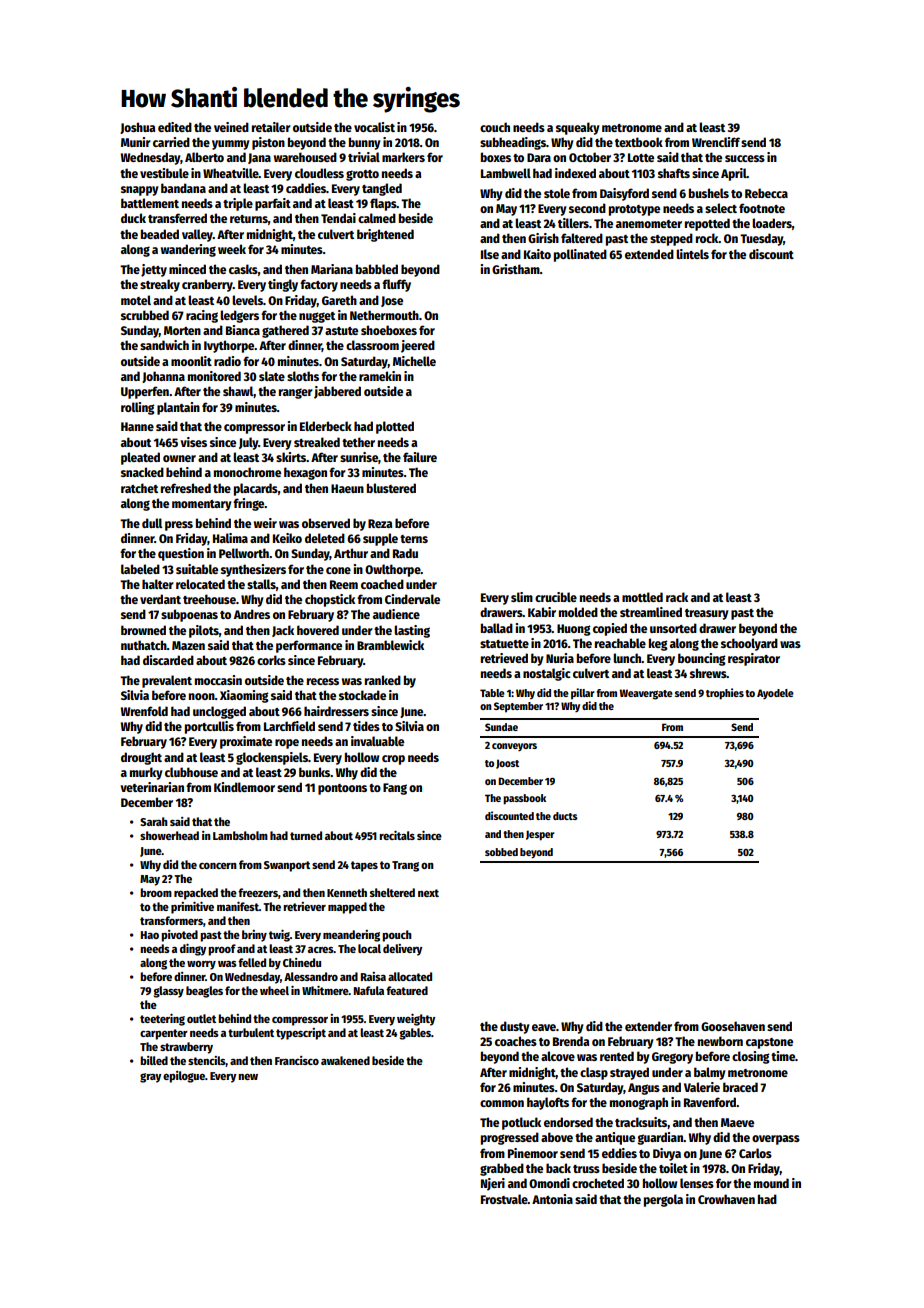 Image resolution: width=924 pixels, height=1308 pixels. I want to click on Crowhaven, so click(726, 1199).
